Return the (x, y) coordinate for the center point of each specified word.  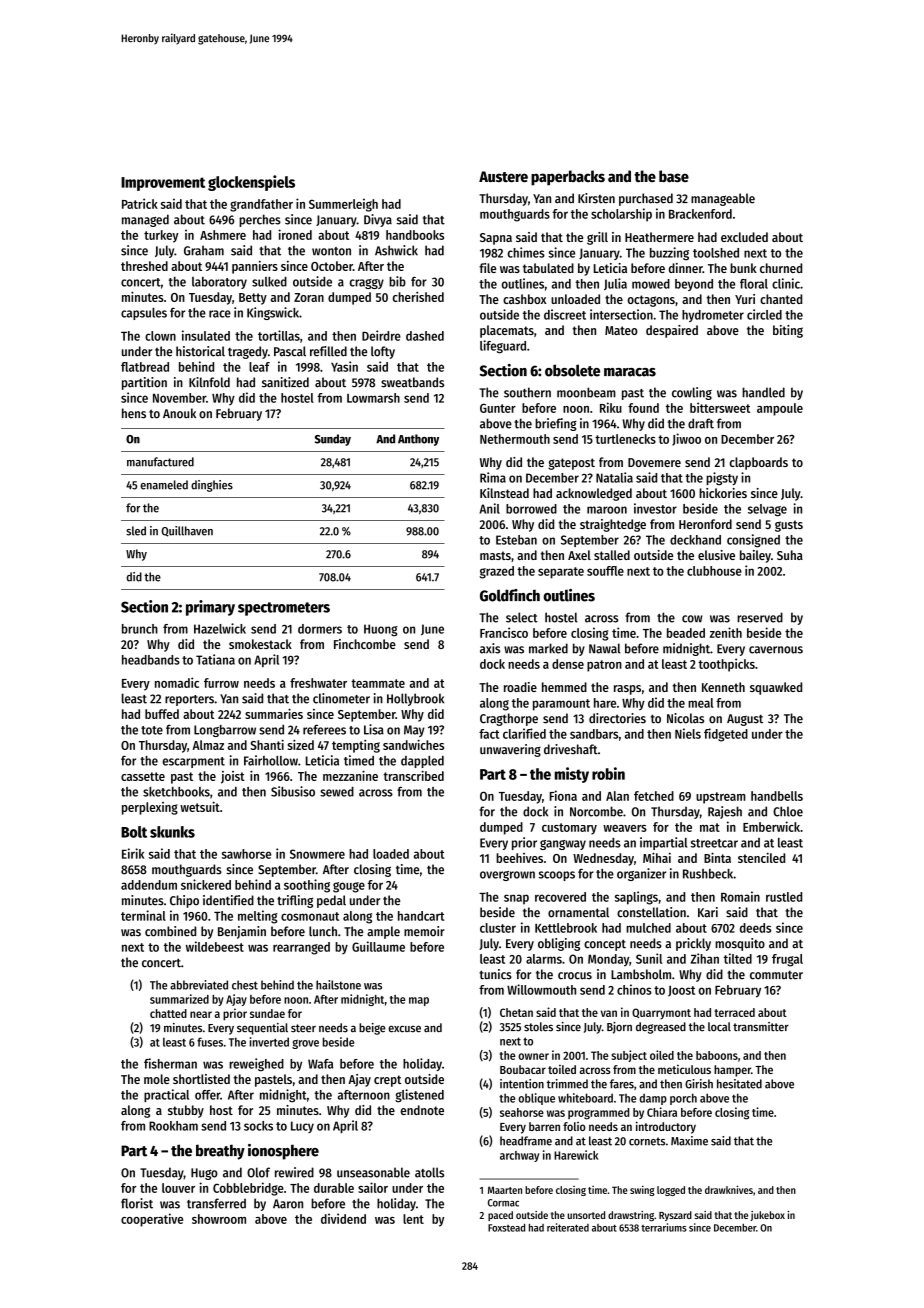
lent (413, 1219)
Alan (617, 796)
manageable (723, 199)
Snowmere (317, 854)
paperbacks (568, 178)
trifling (295, 901)
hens (134, 413)
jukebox (767, 1216)
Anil (489, 508)
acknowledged (594, 494)
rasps (627, 690)
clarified (524, 733)
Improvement (163, 184)
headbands (151, 660)
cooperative (152, 1220)
